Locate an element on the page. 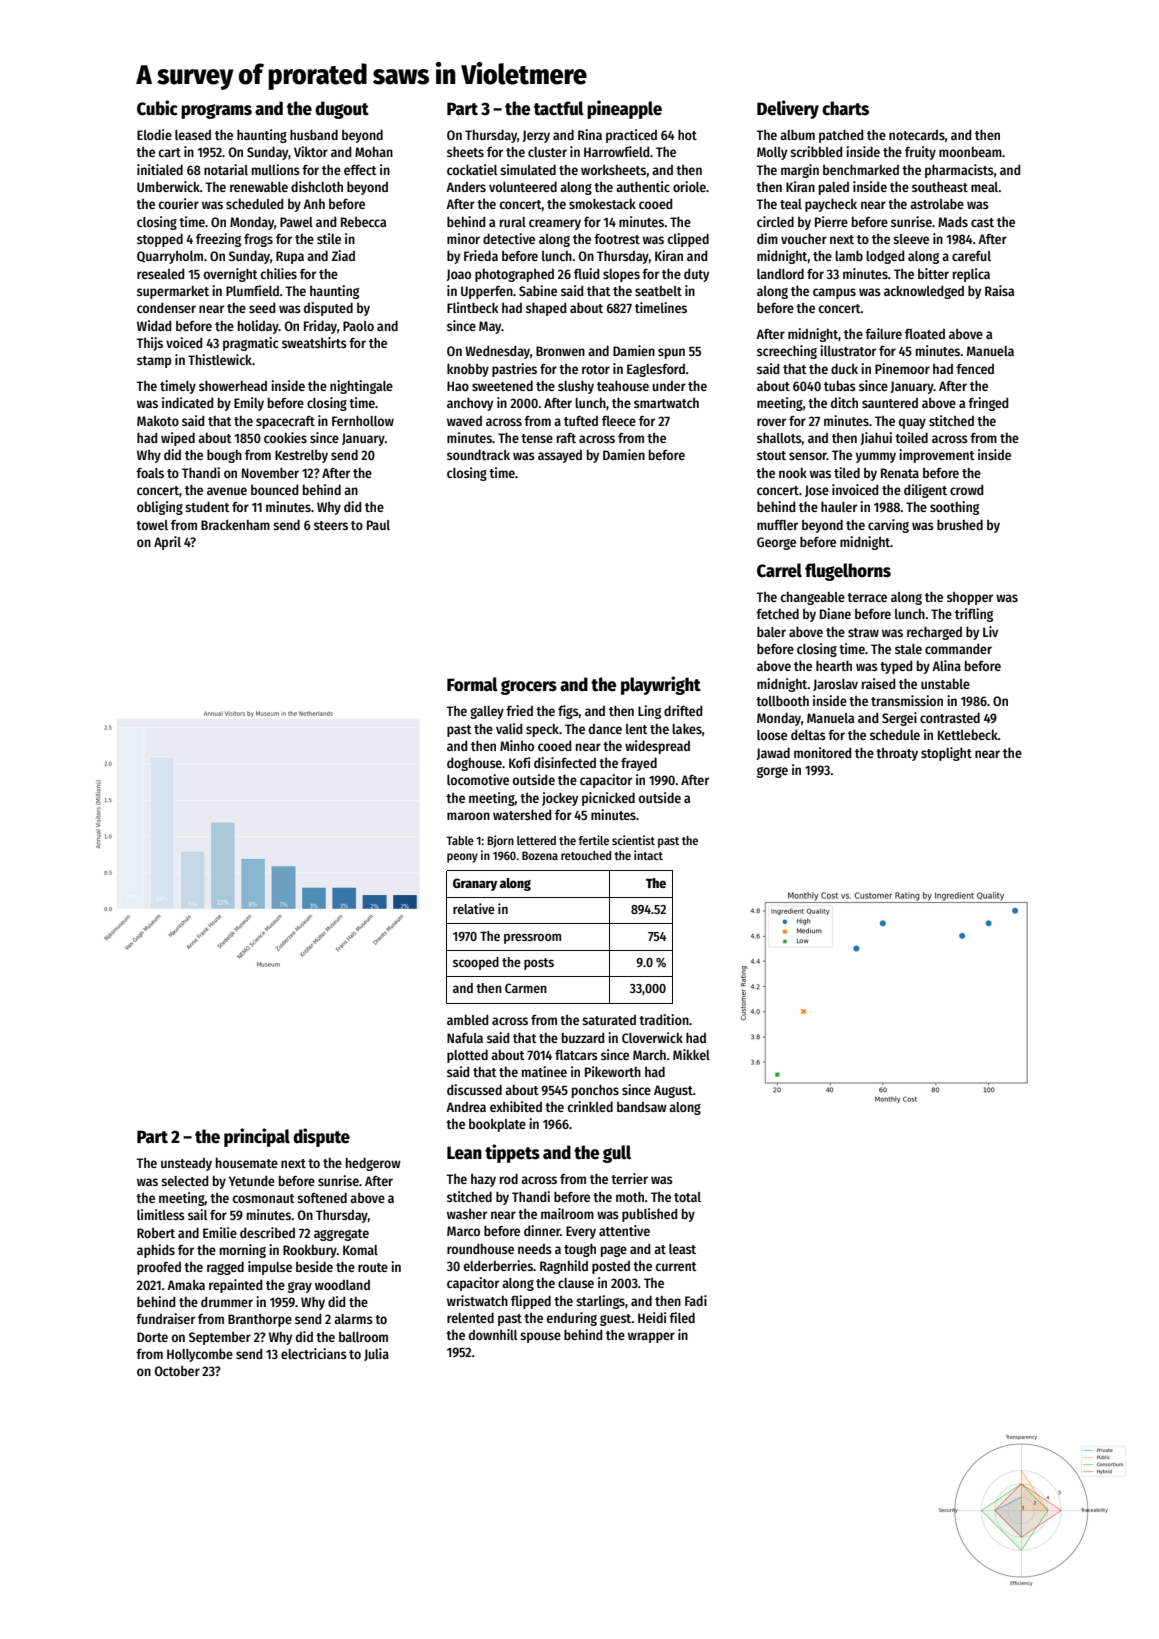 The image size is (1159, 1639). stoplight is located at coordinates (946, 754).
